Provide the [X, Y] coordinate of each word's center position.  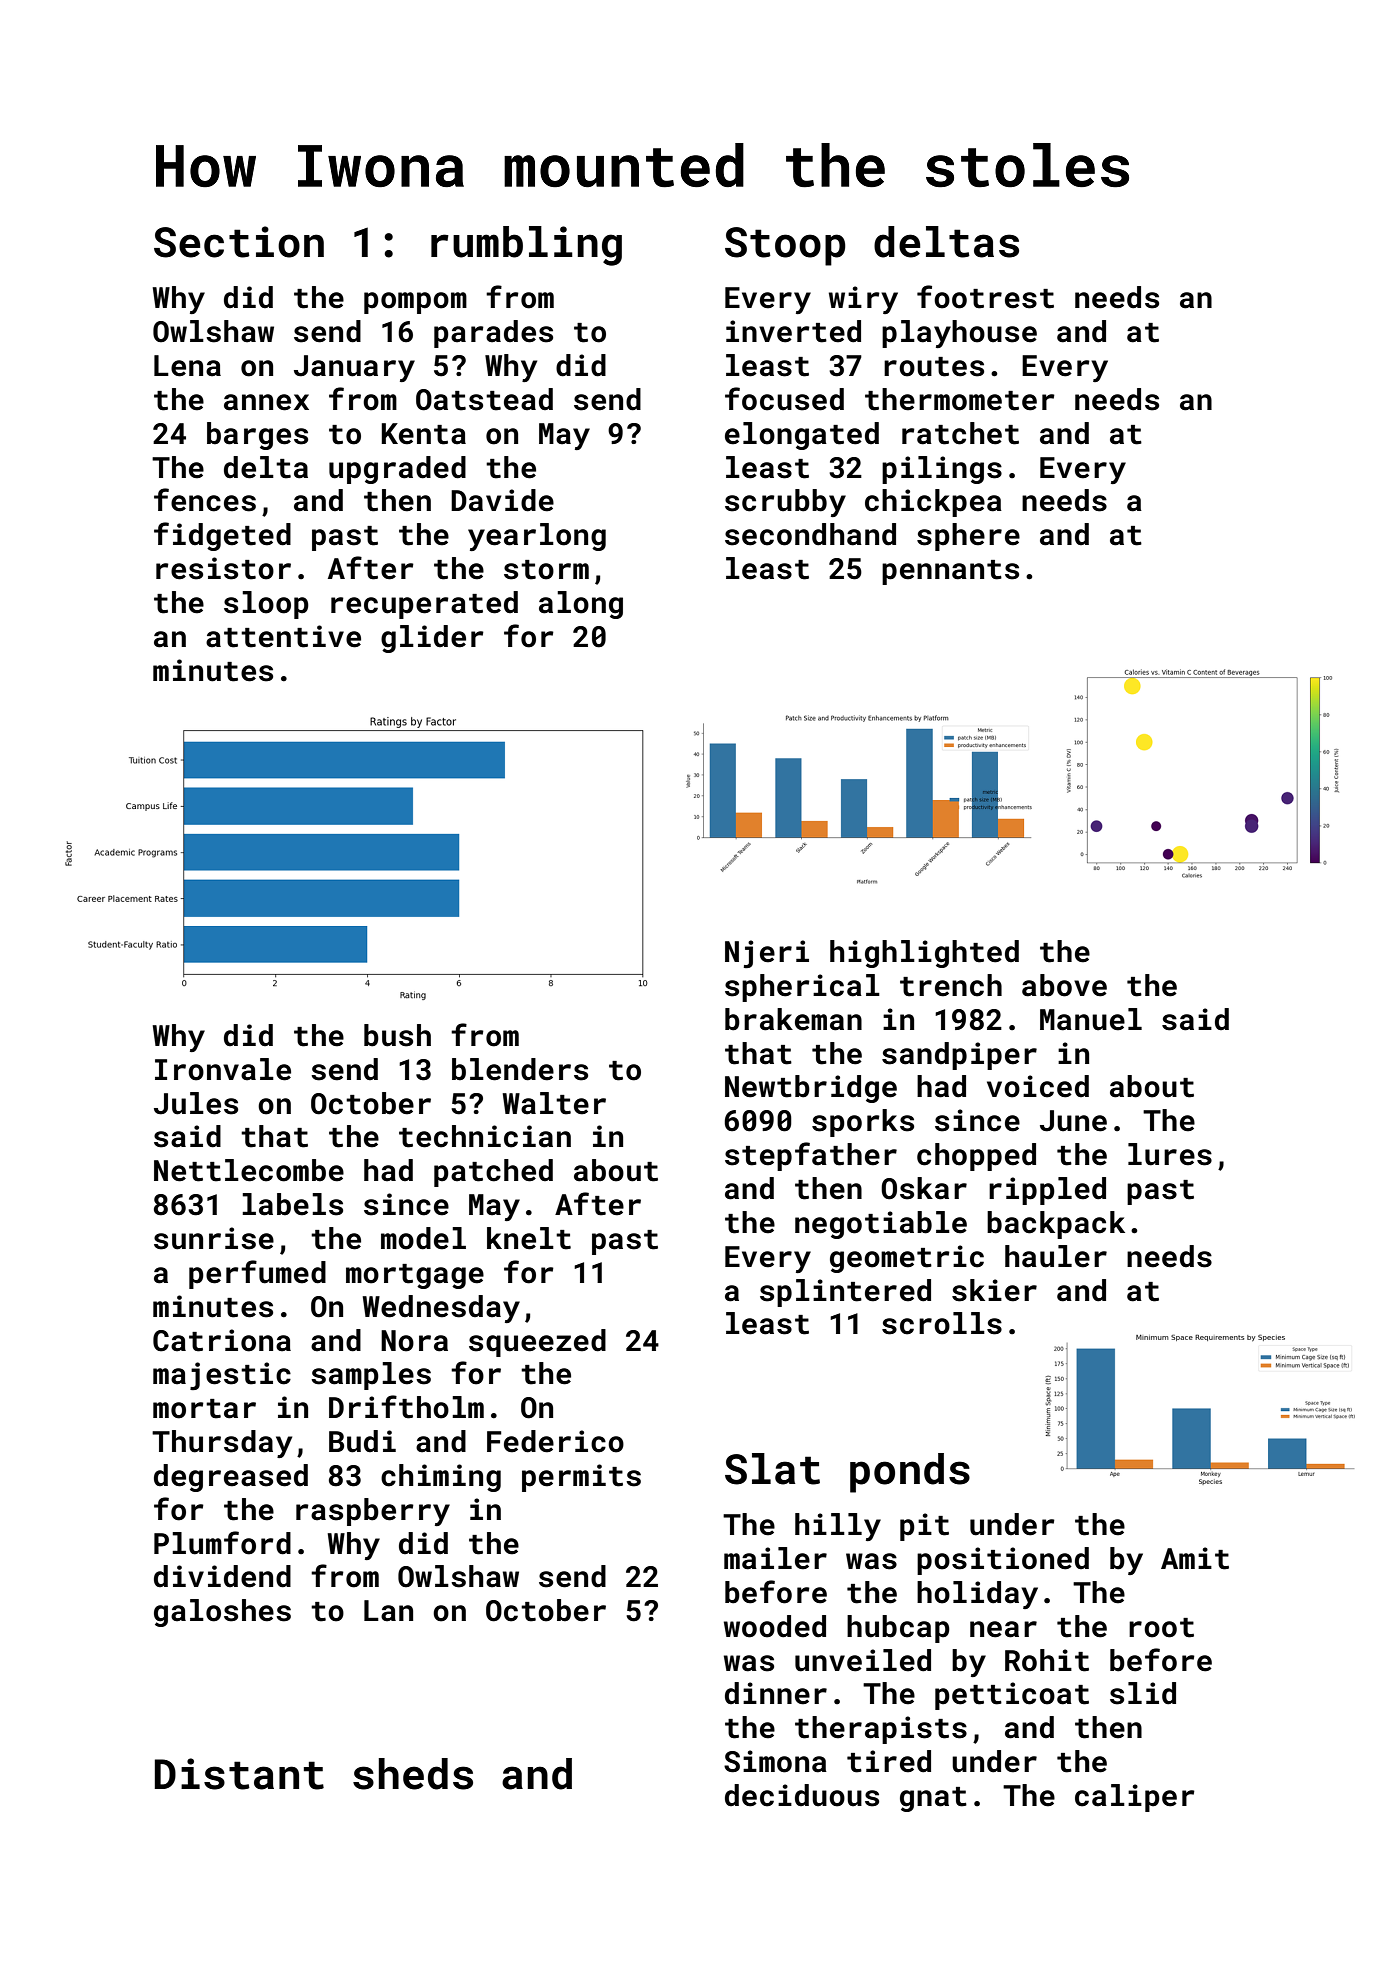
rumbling [526, 246]
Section [239, 242]
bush [397, 1035]
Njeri [767, 954]
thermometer [960, 399]
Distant [239, 1774]
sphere [968, 537]
